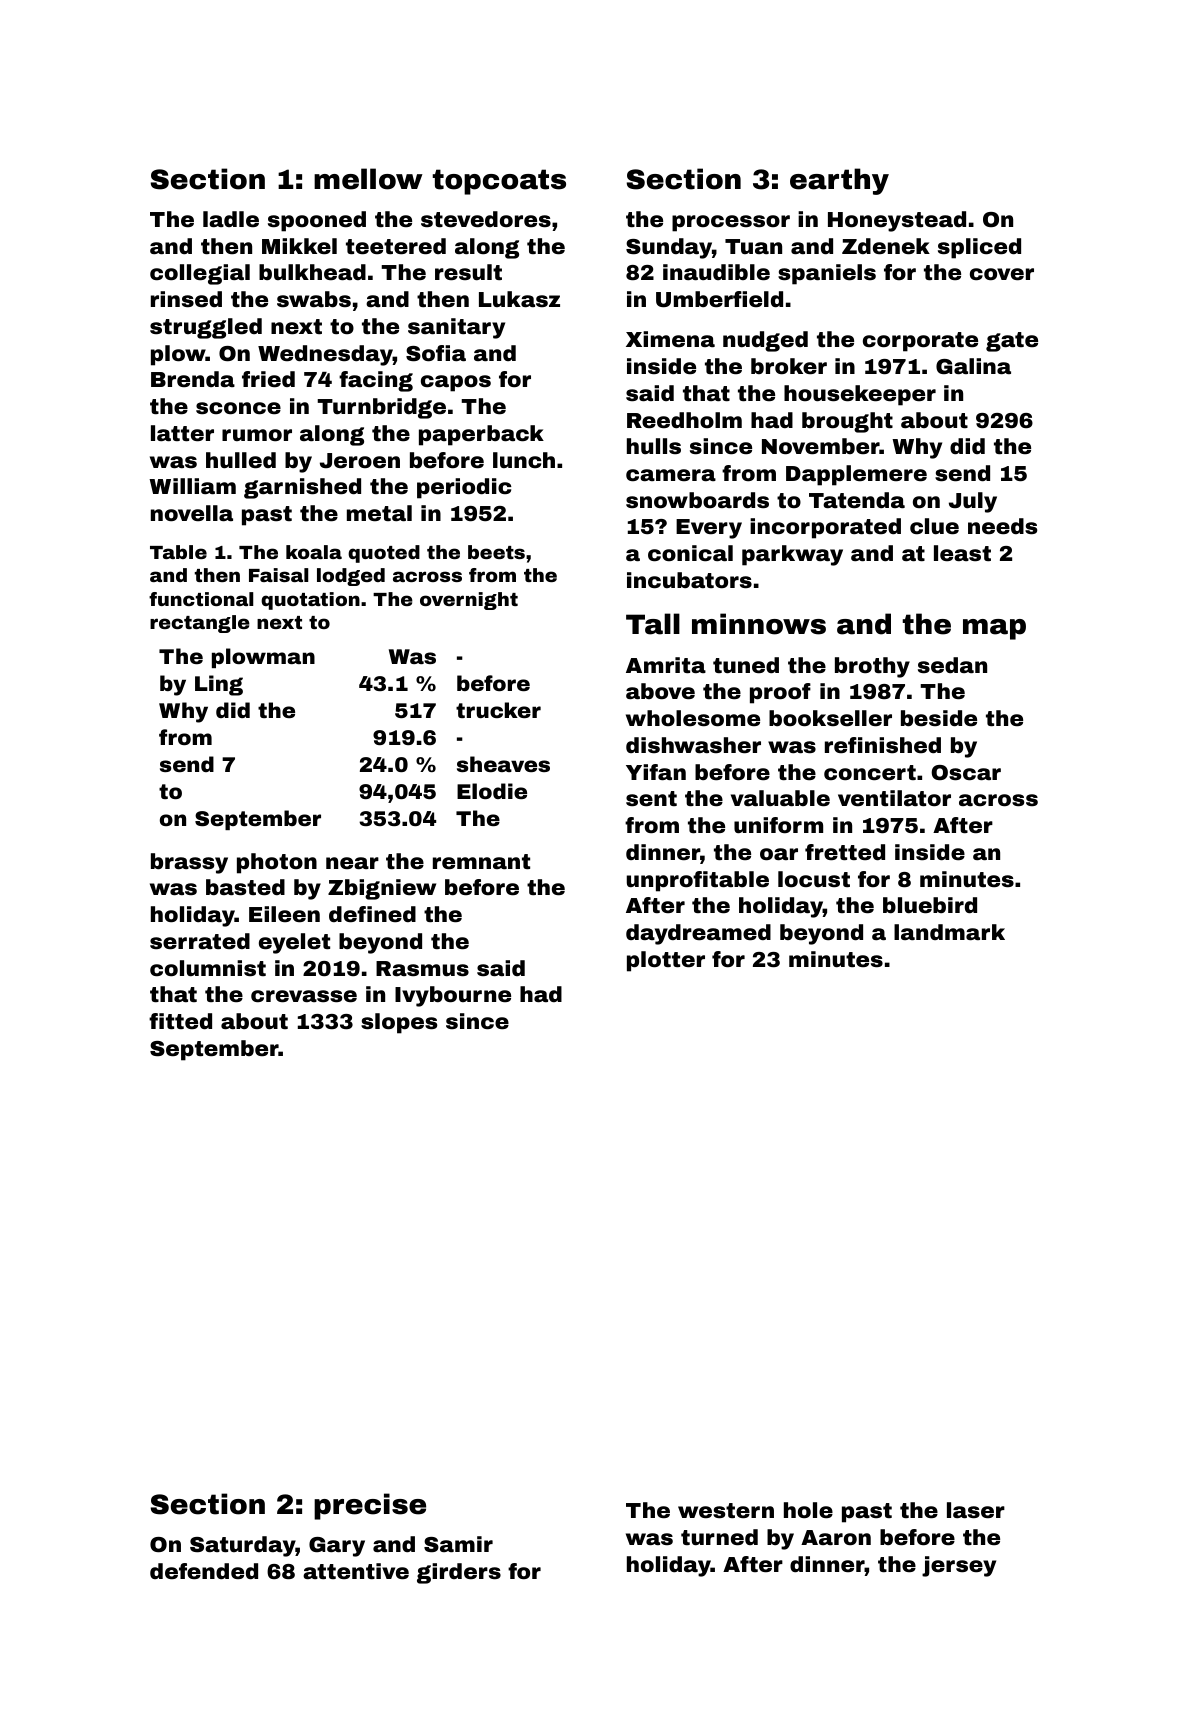  Describe the element at coordinates (368, 179) in the screenshot. I see `mellow` at that location.
